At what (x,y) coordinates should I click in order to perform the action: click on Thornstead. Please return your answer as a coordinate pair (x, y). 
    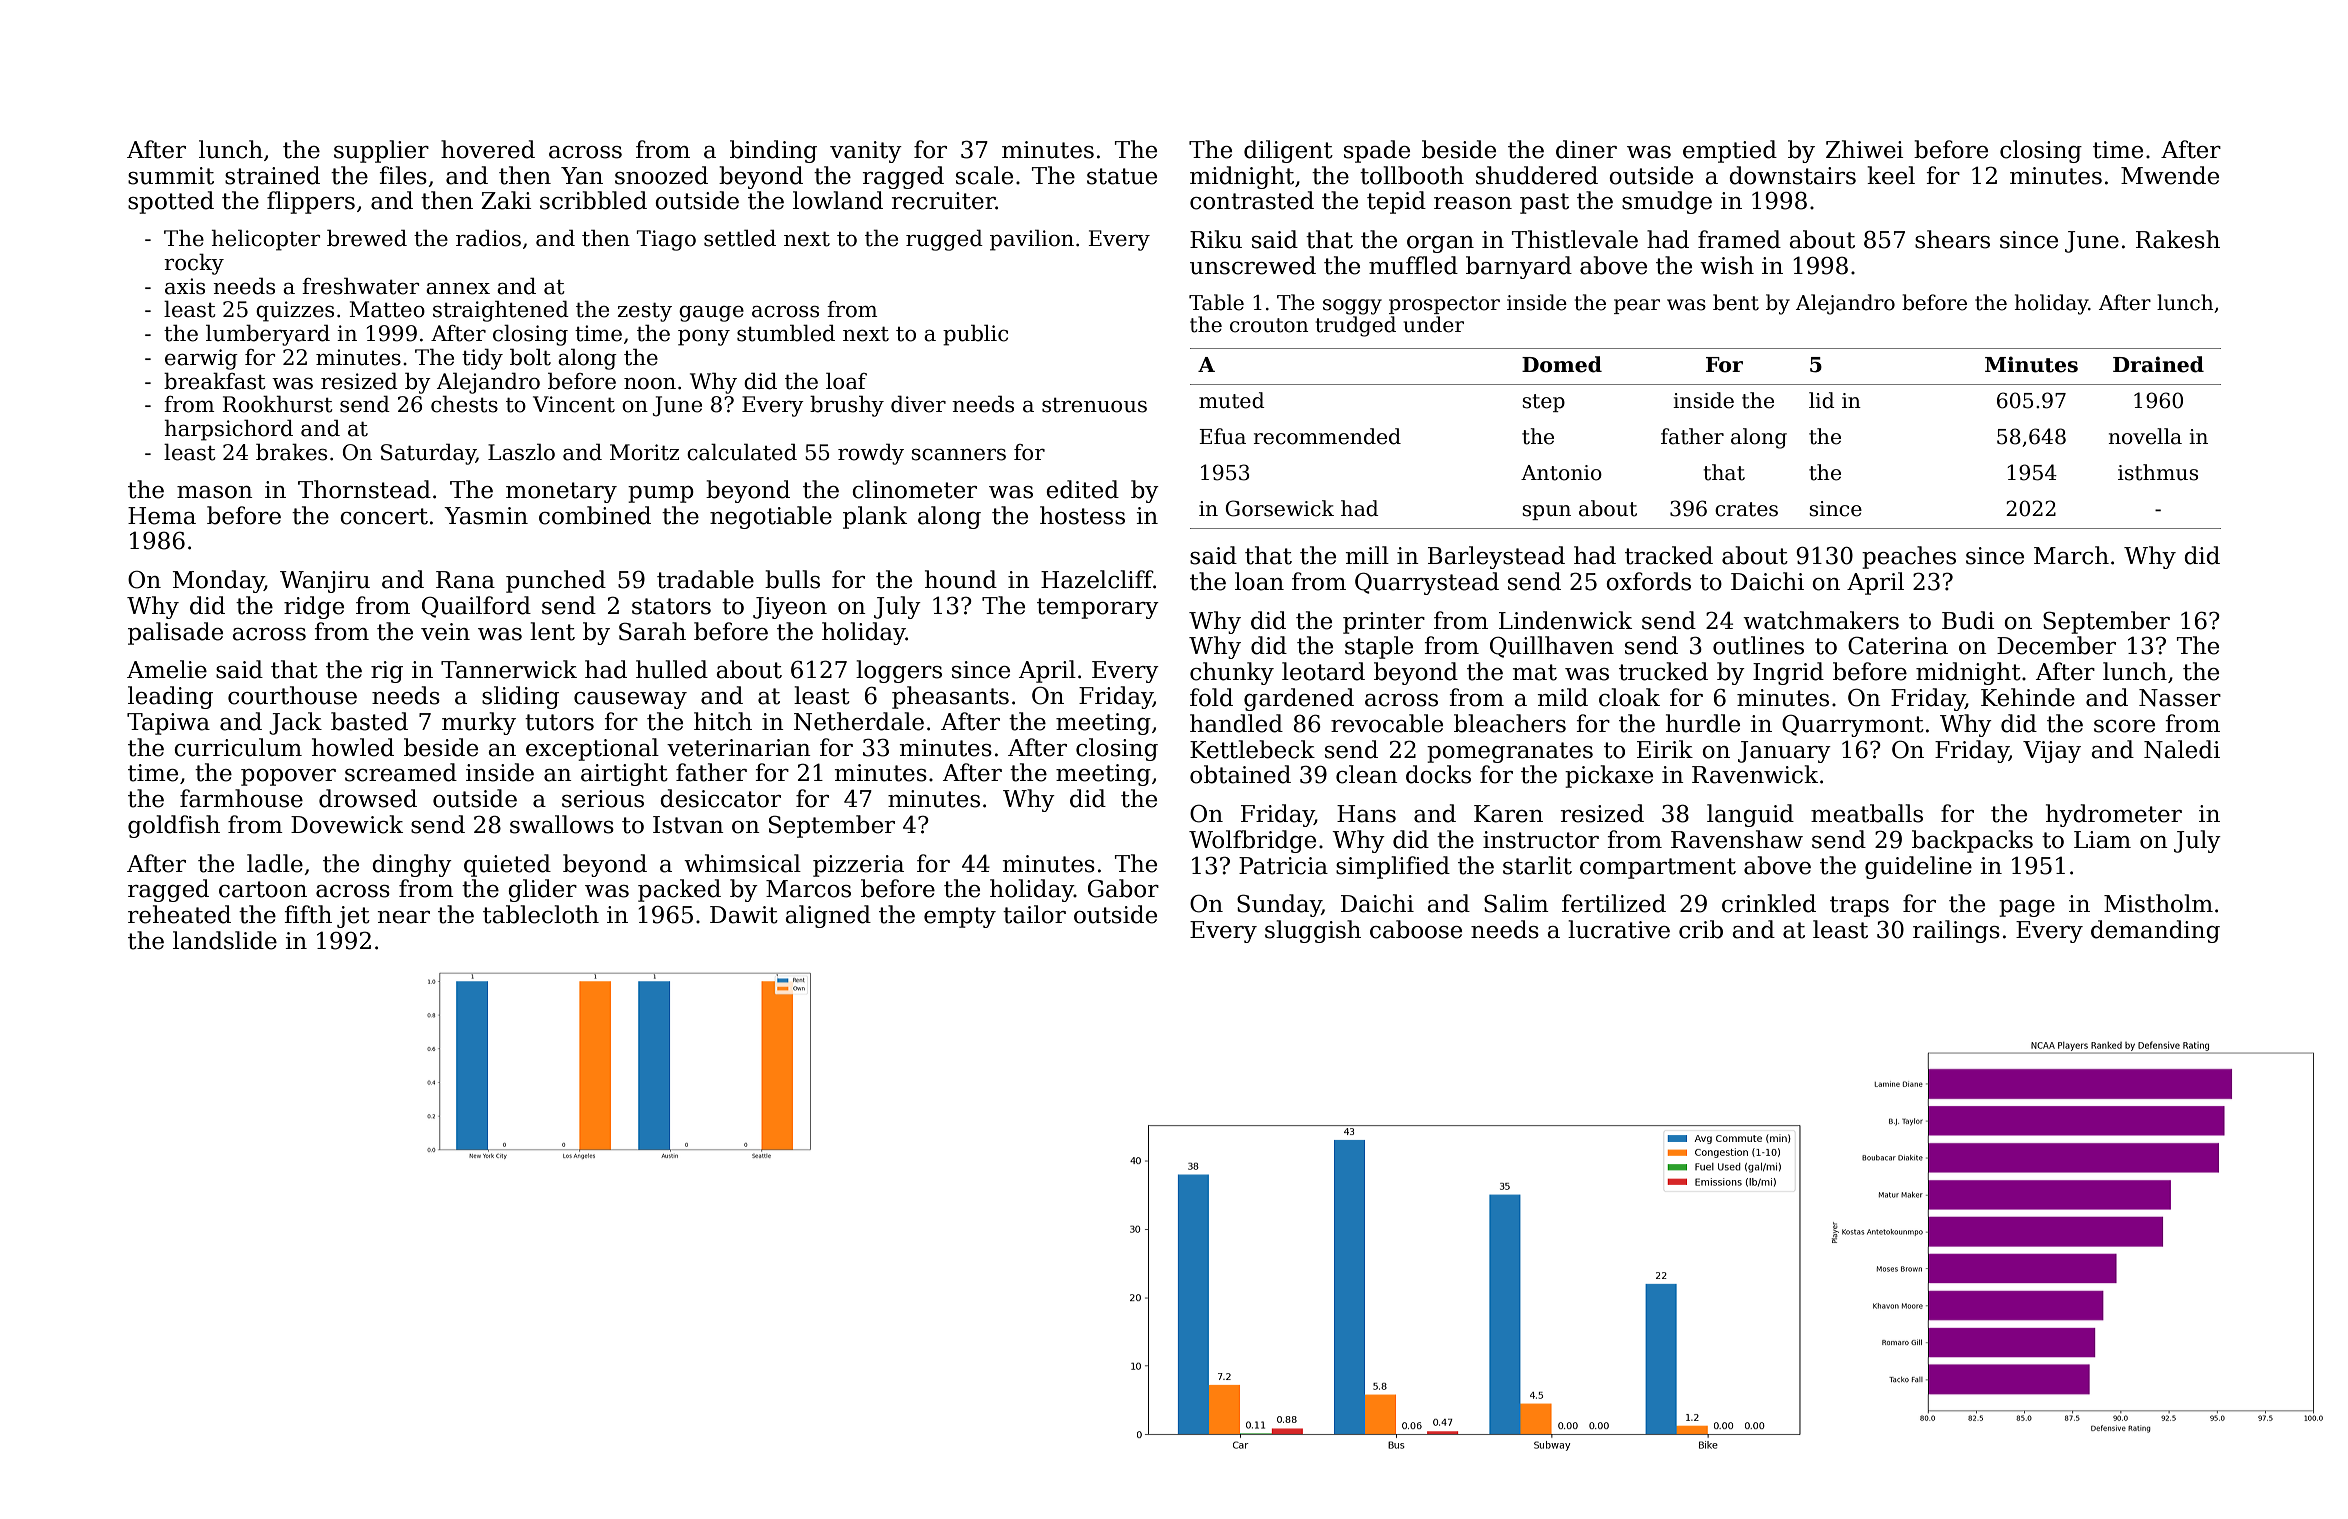
    Looking at the image, I should click on (364, 489).
